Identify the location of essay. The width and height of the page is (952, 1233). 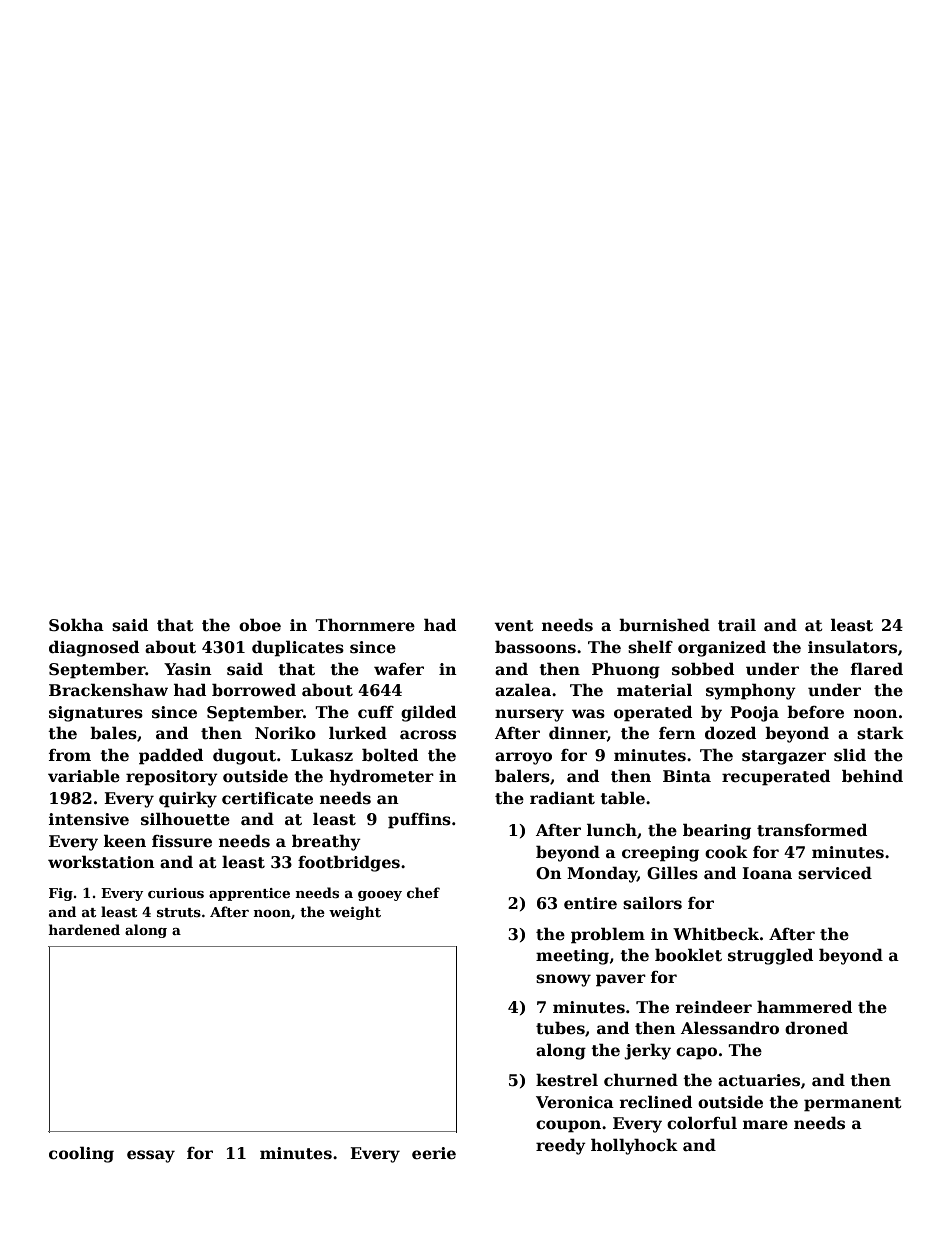
(151, 1156).
